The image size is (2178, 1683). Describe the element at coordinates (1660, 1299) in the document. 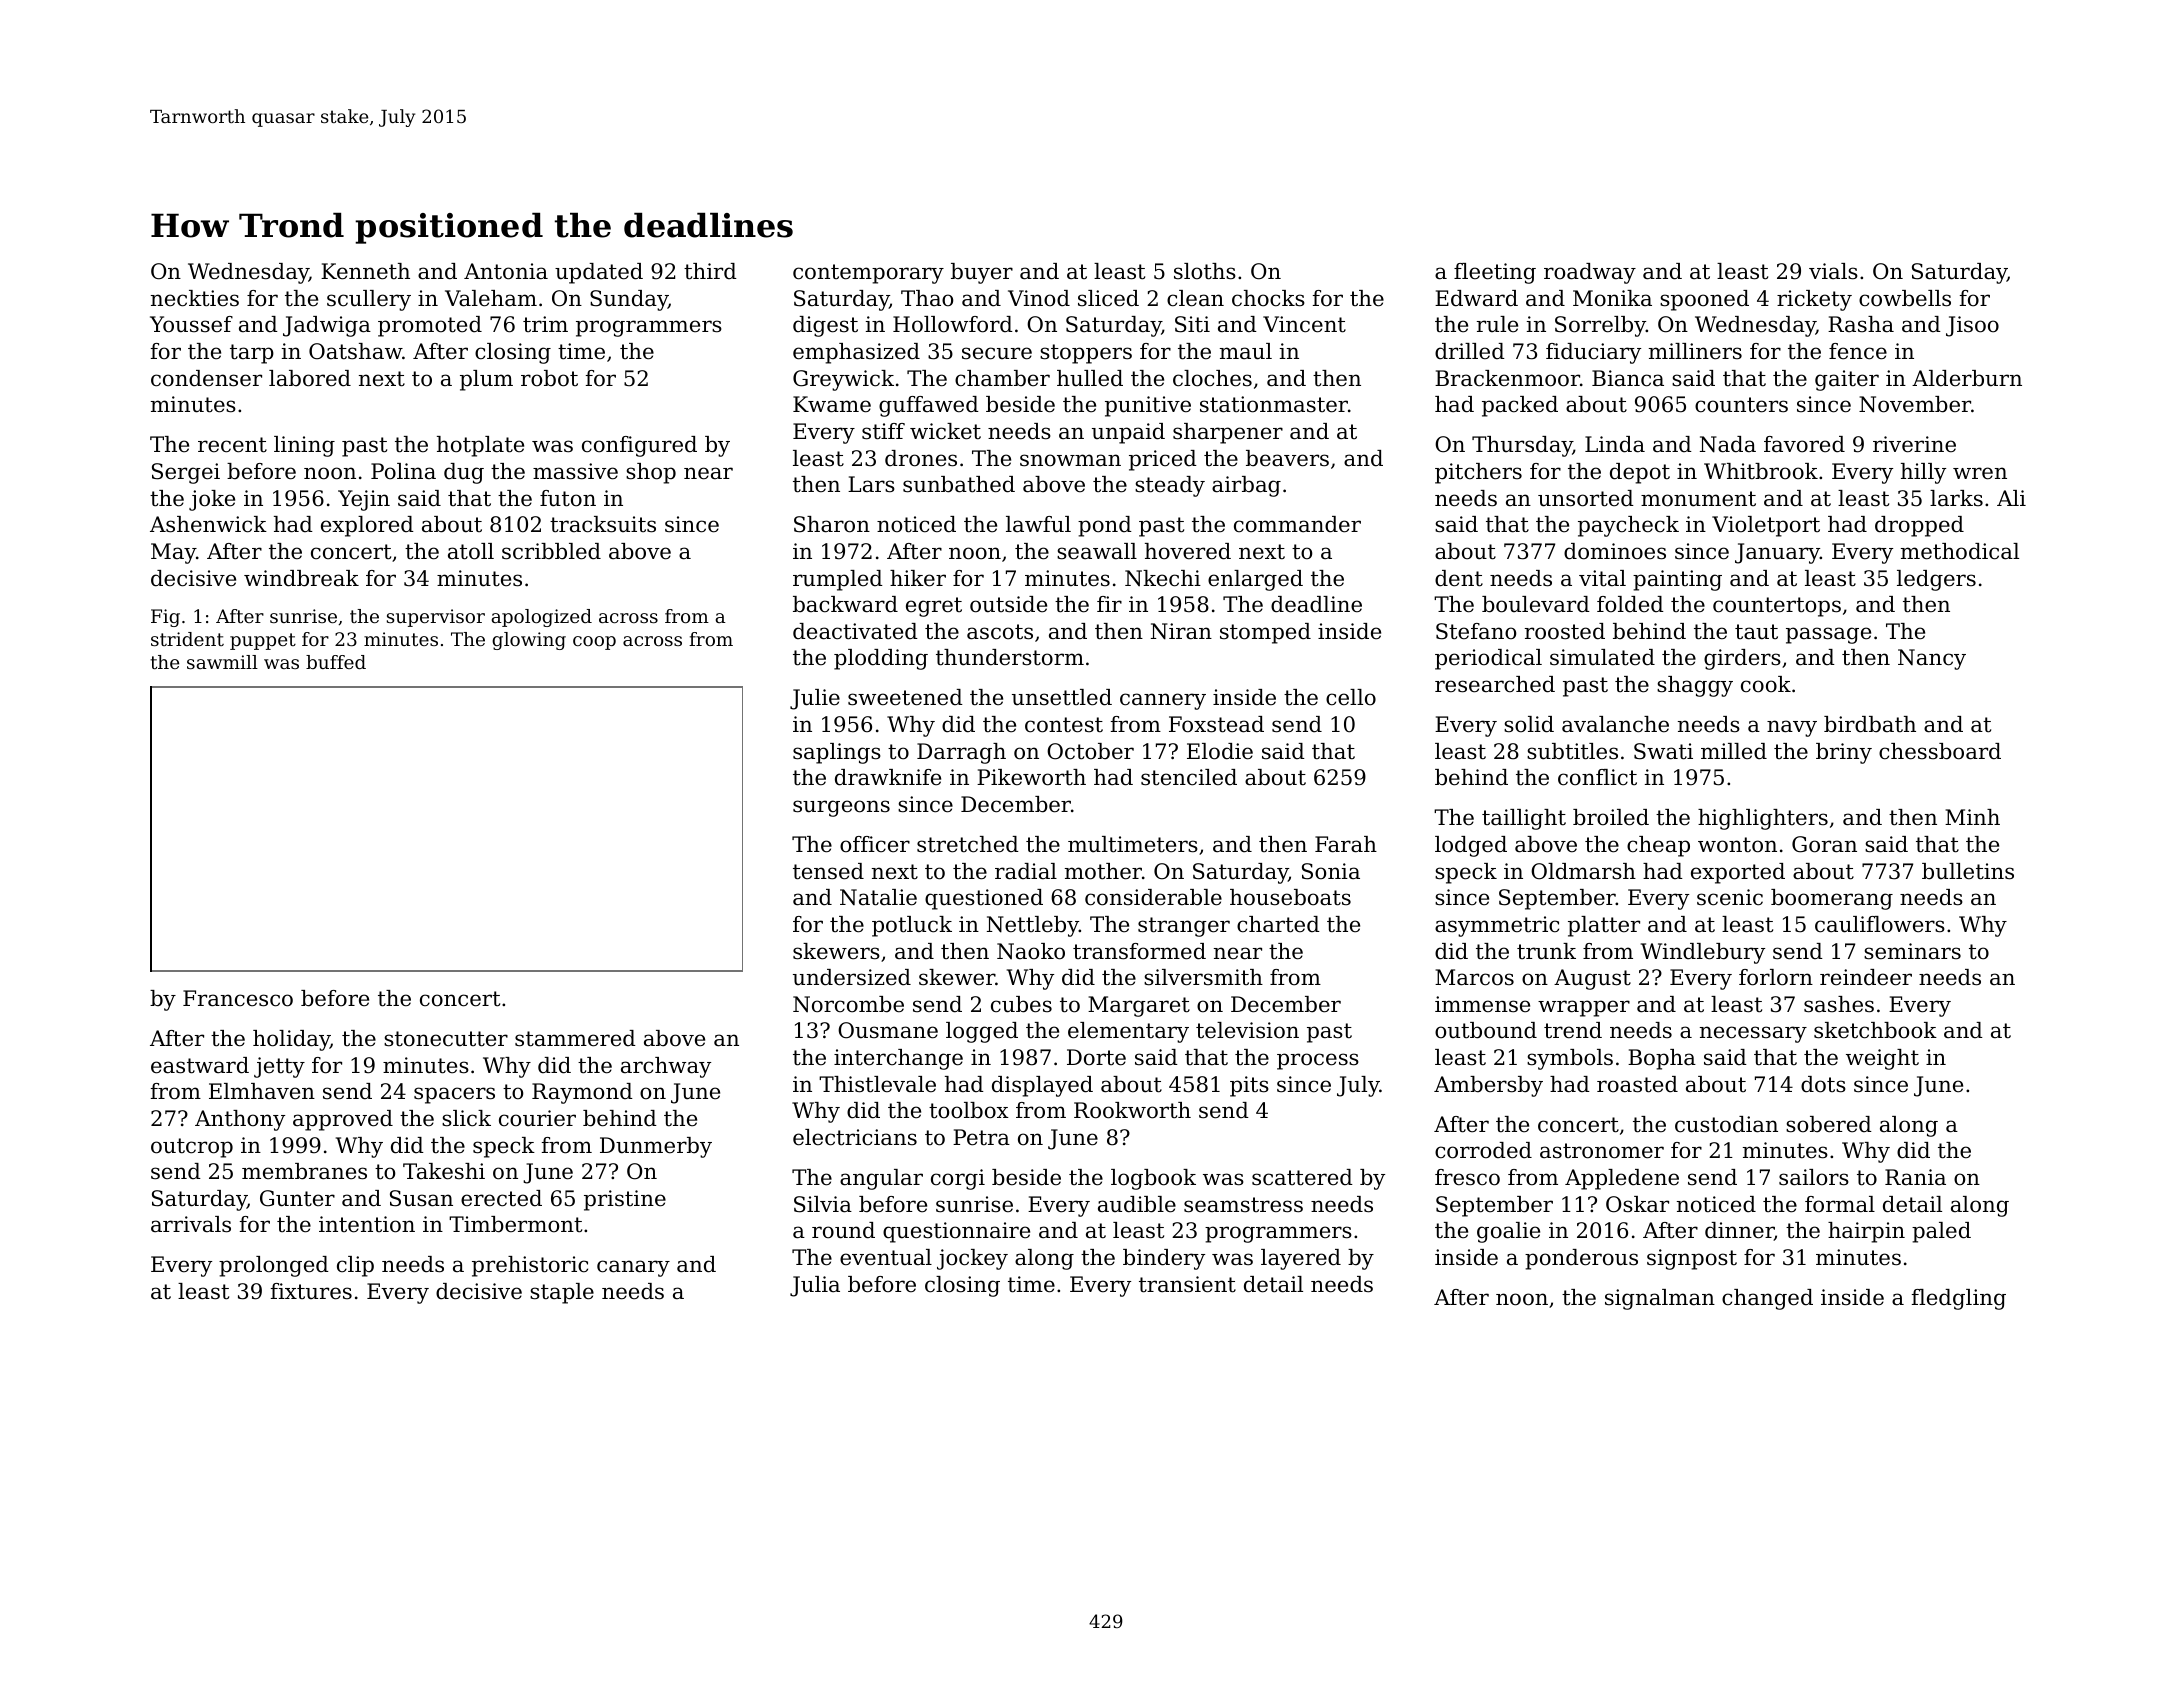

I see `signalman` at that location.
